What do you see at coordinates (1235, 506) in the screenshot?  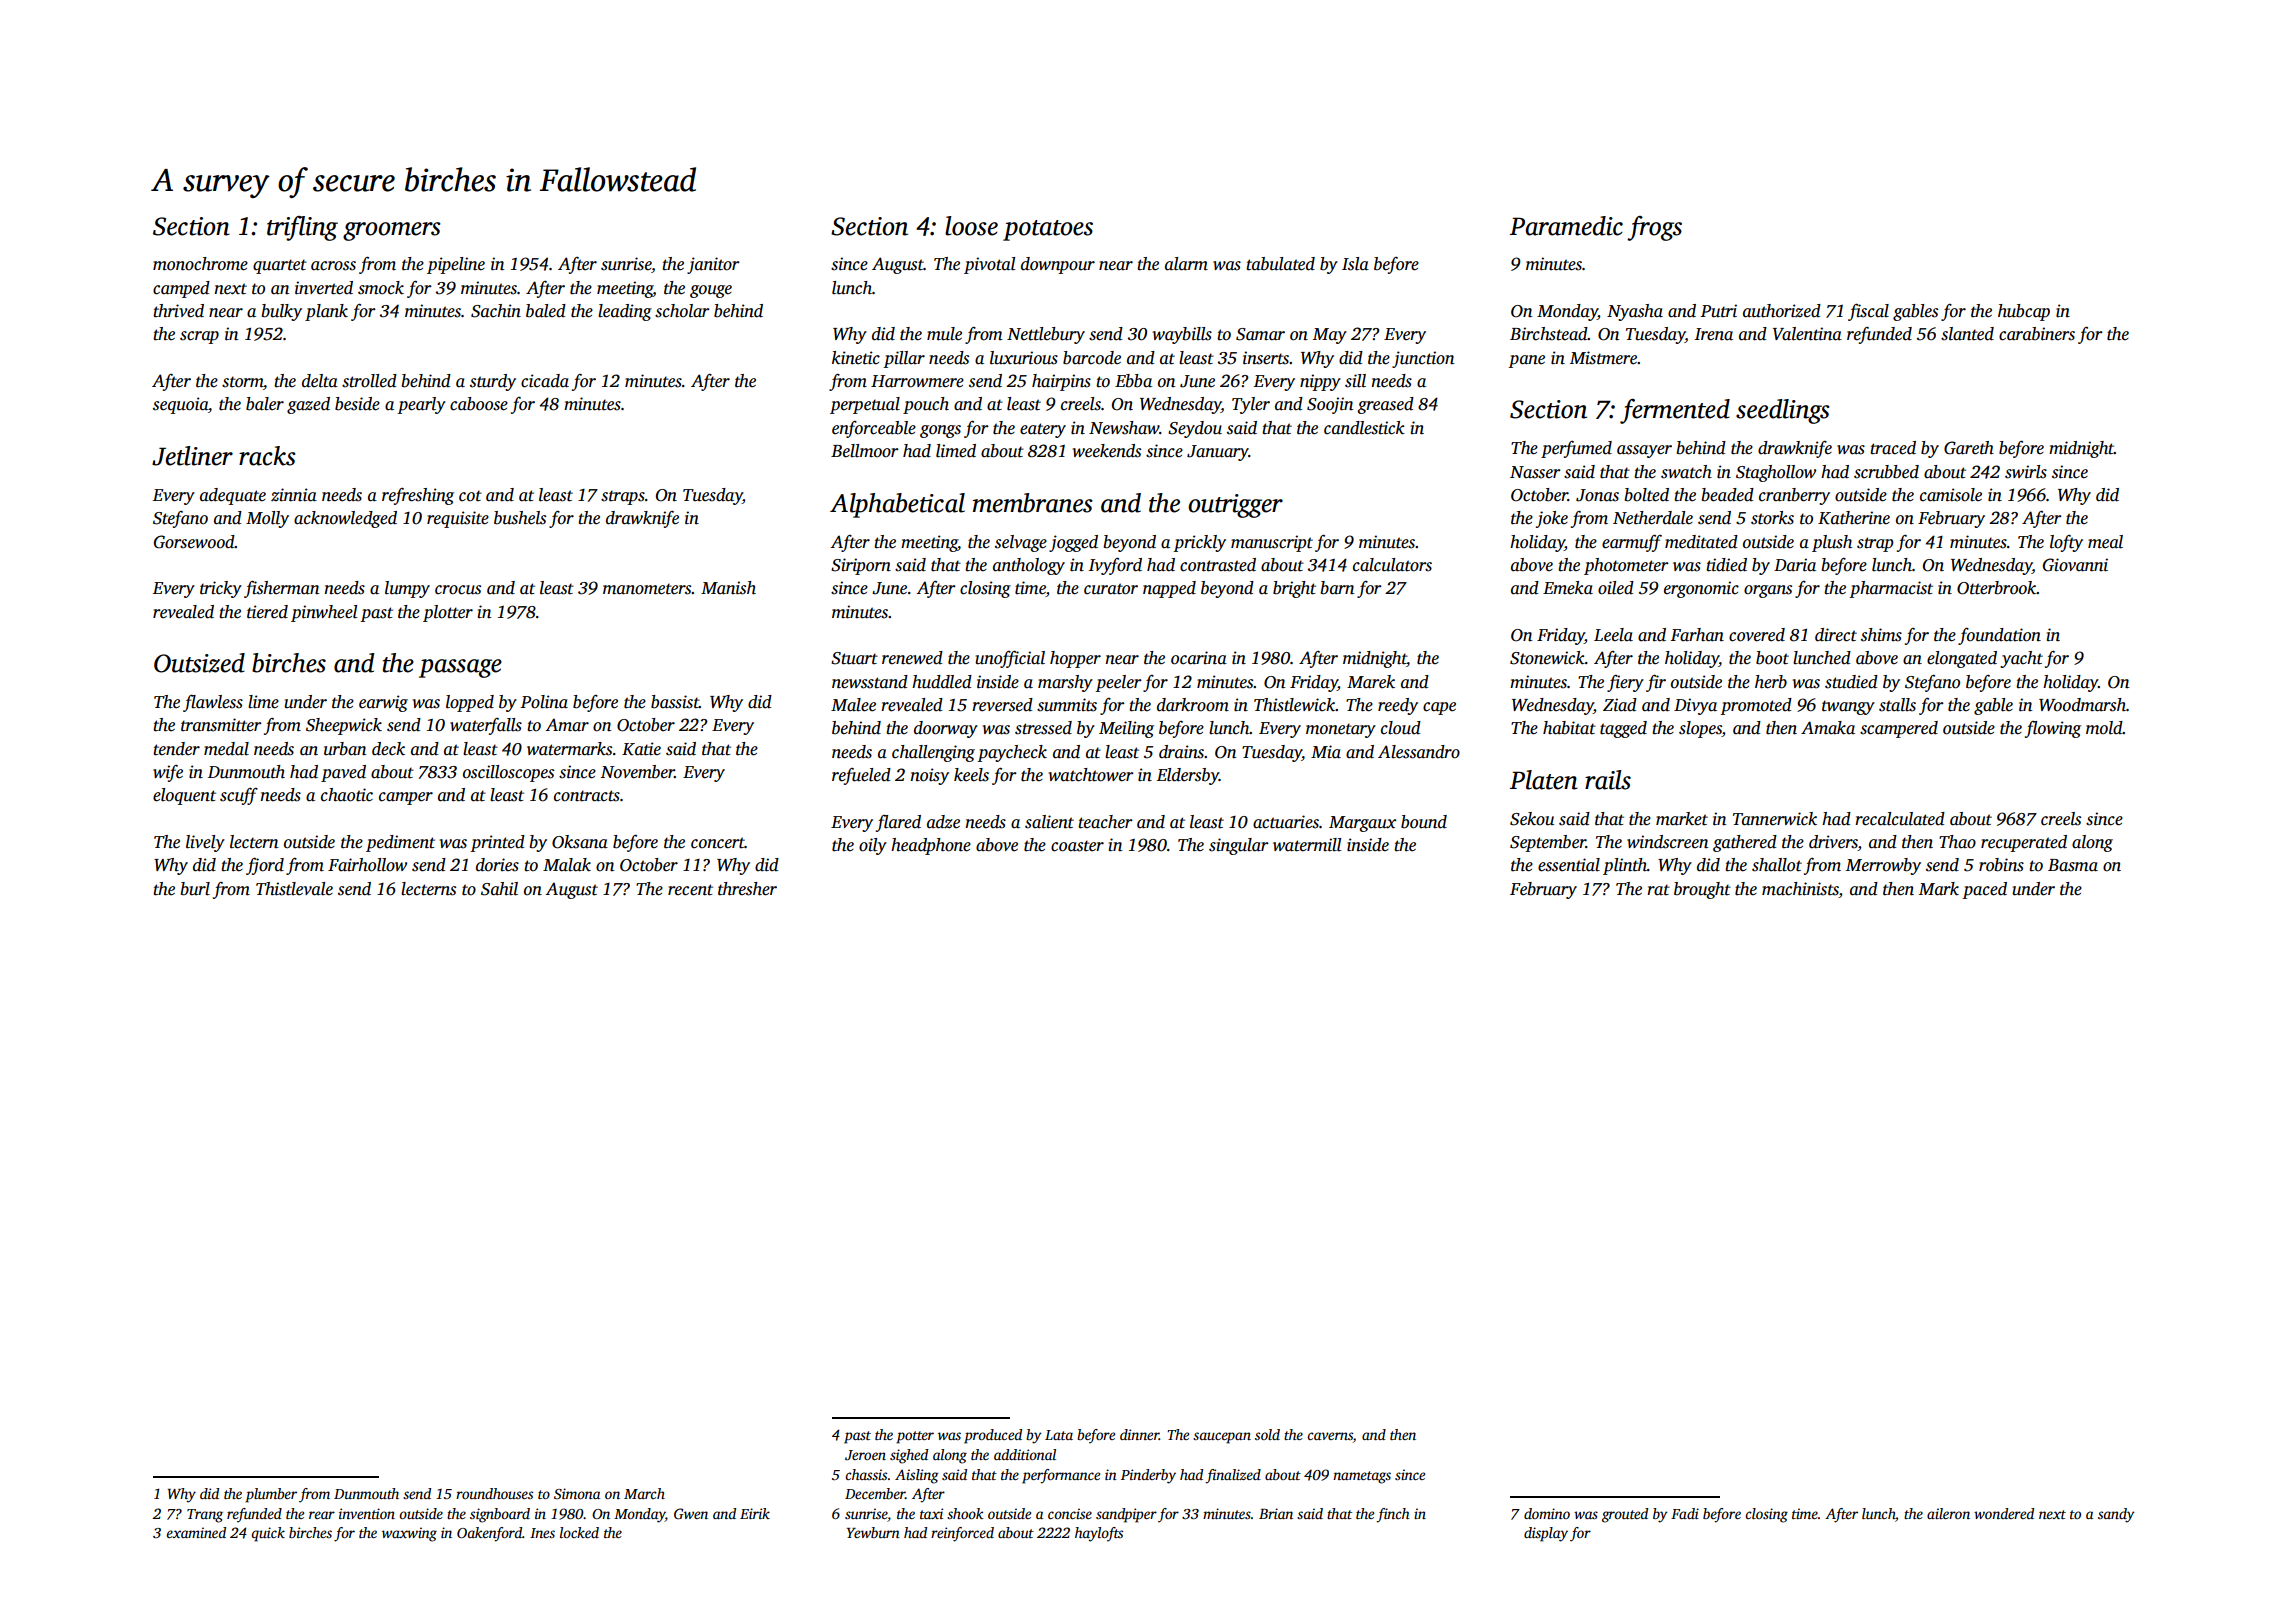 I see `outrigger` at bounding box center [1235, 506].
